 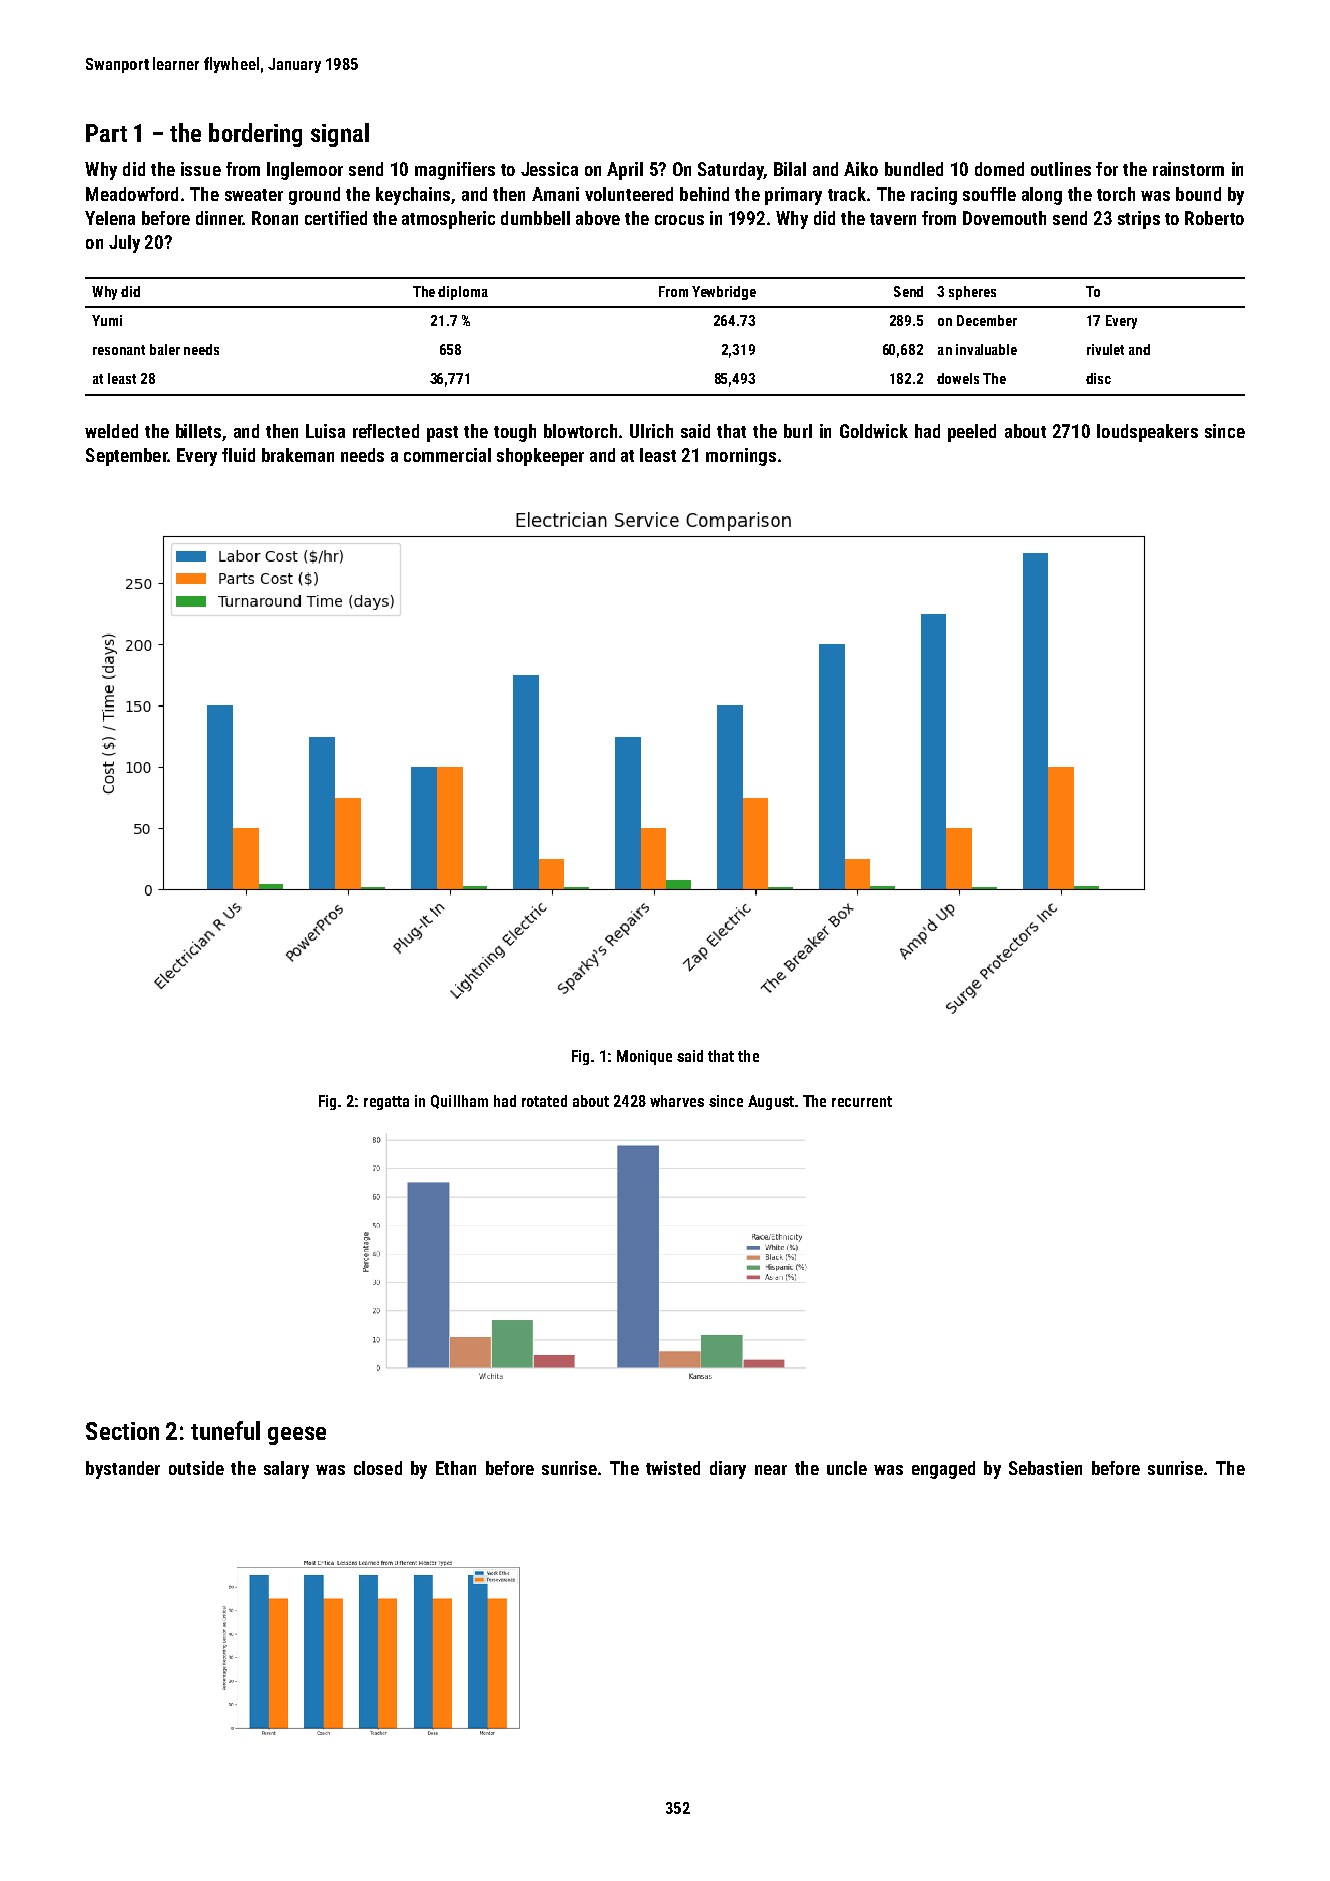 I want to click on uncle, so click(x=847, y=1468).
